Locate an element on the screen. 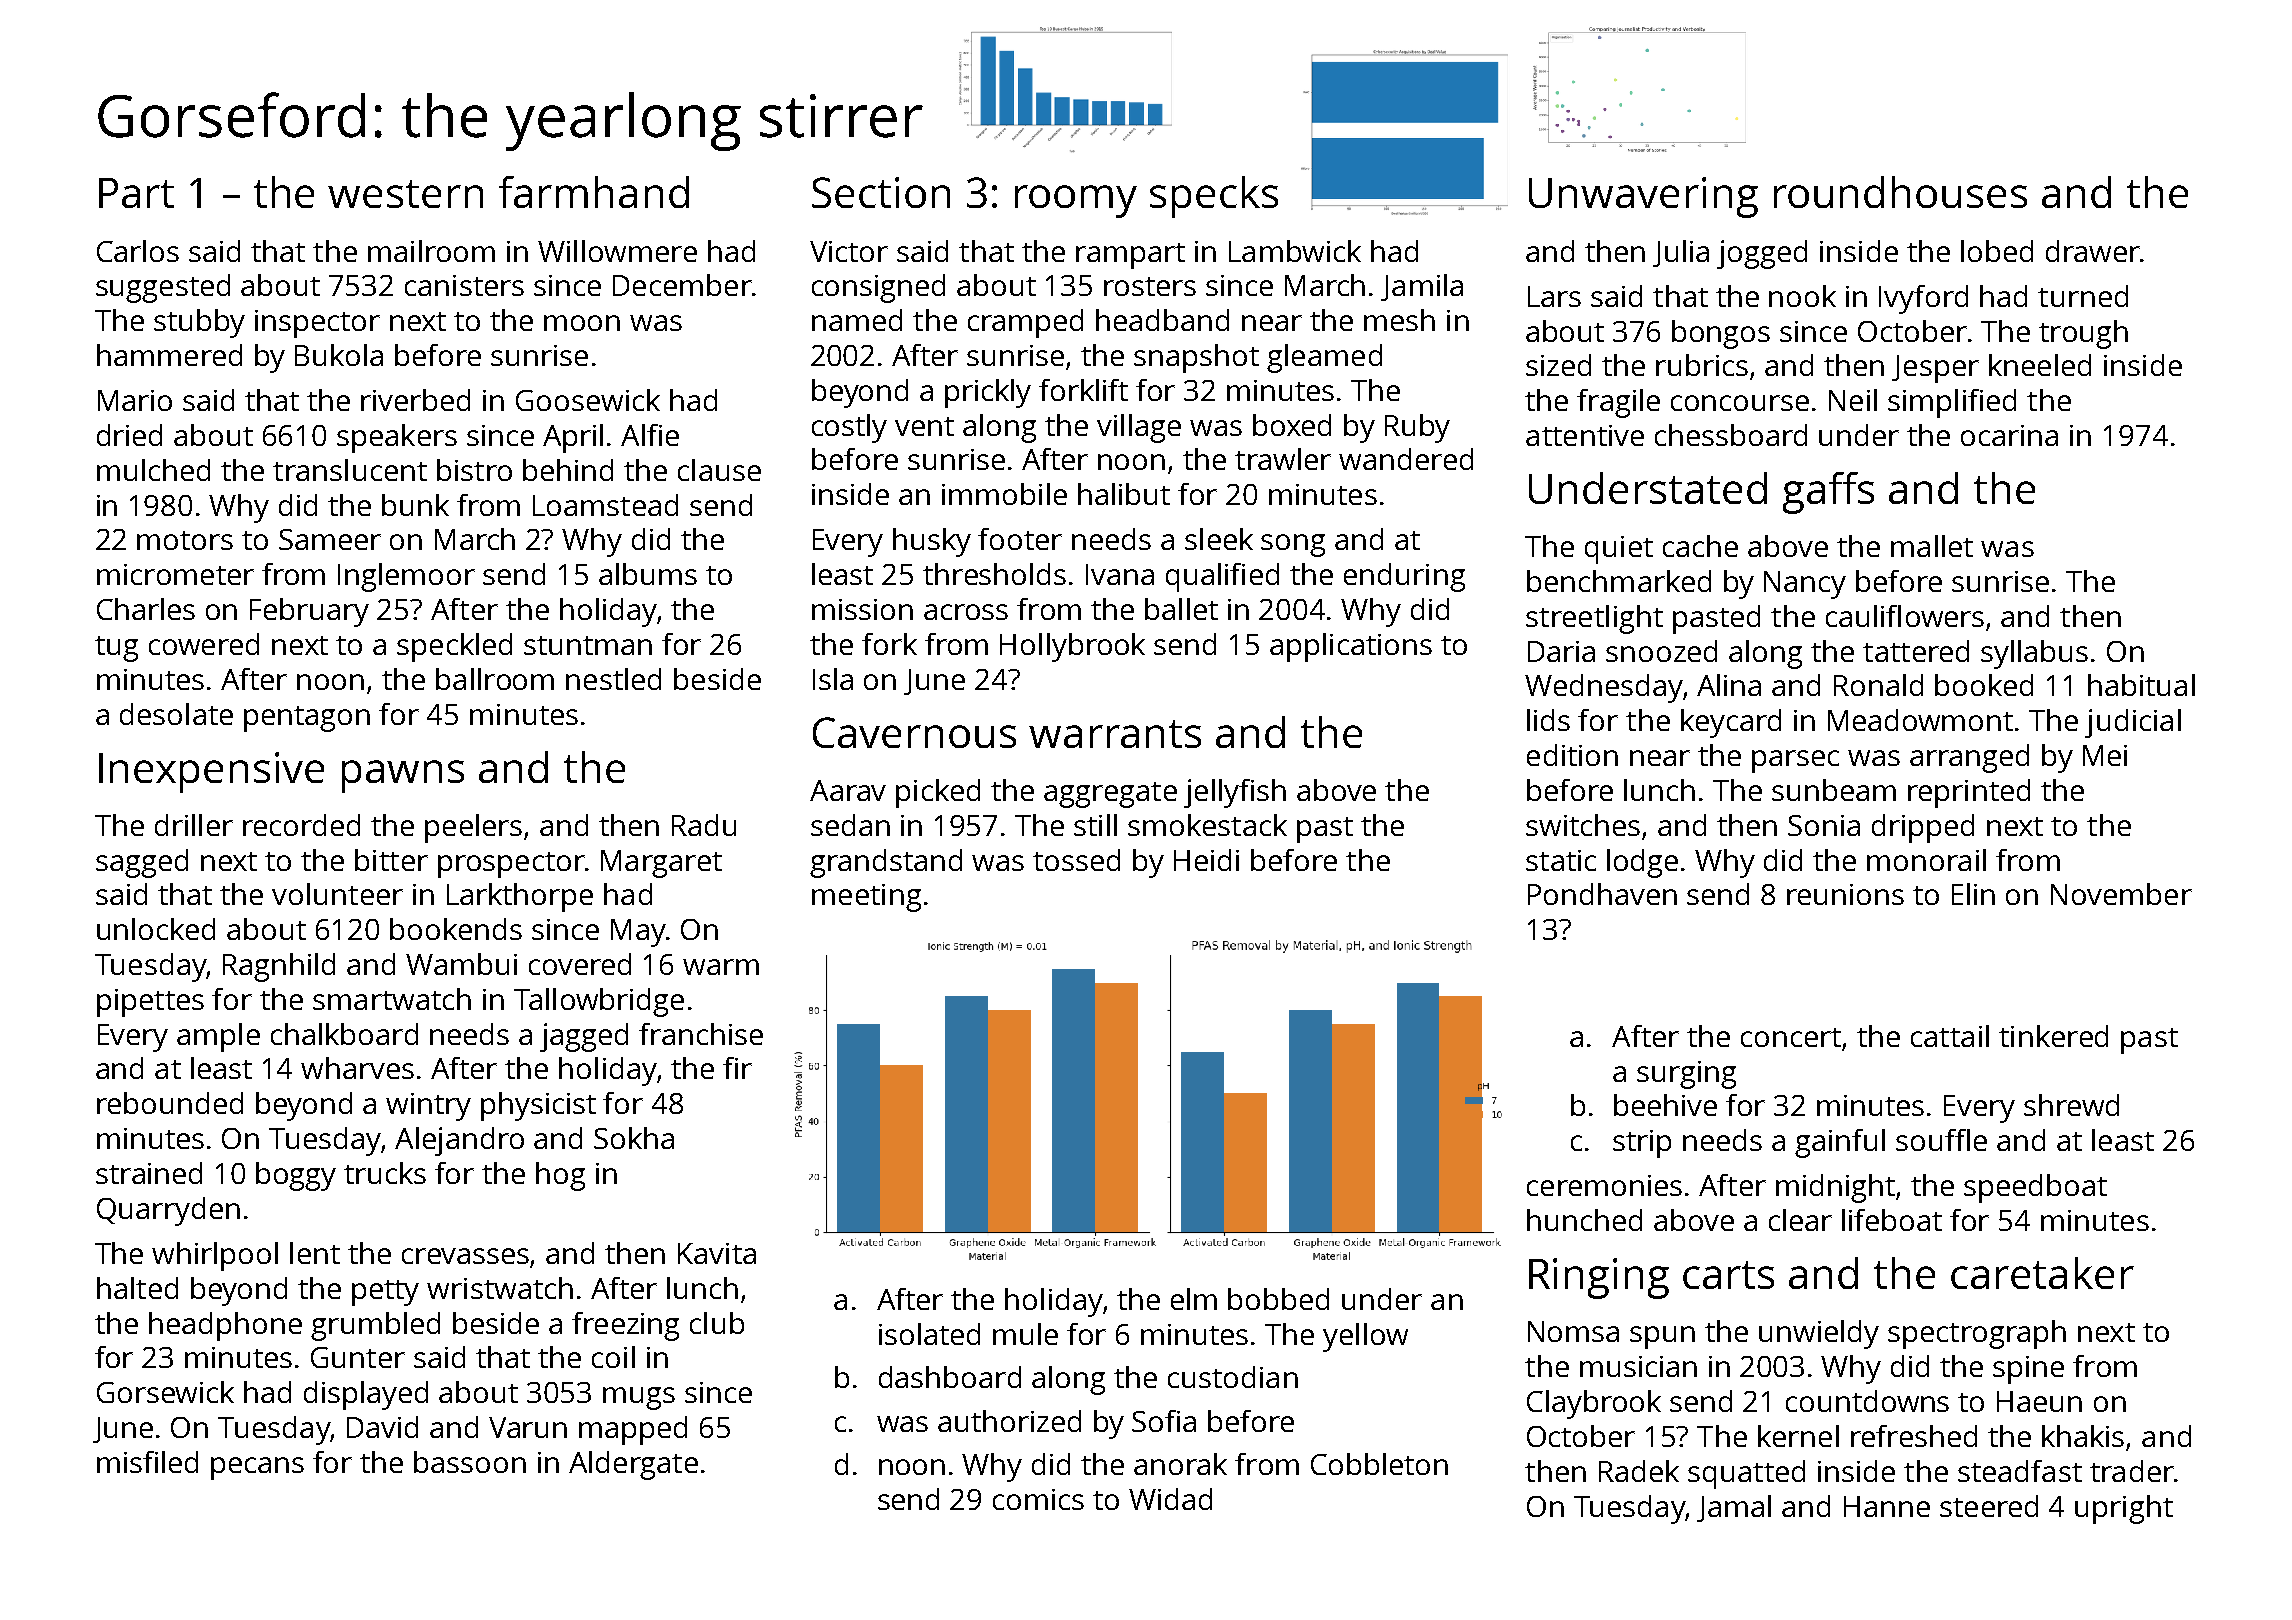 Image resolution: width=2292 pixels, height=1620 pixels. Ragnhild is located at coordinates (279, 967).
